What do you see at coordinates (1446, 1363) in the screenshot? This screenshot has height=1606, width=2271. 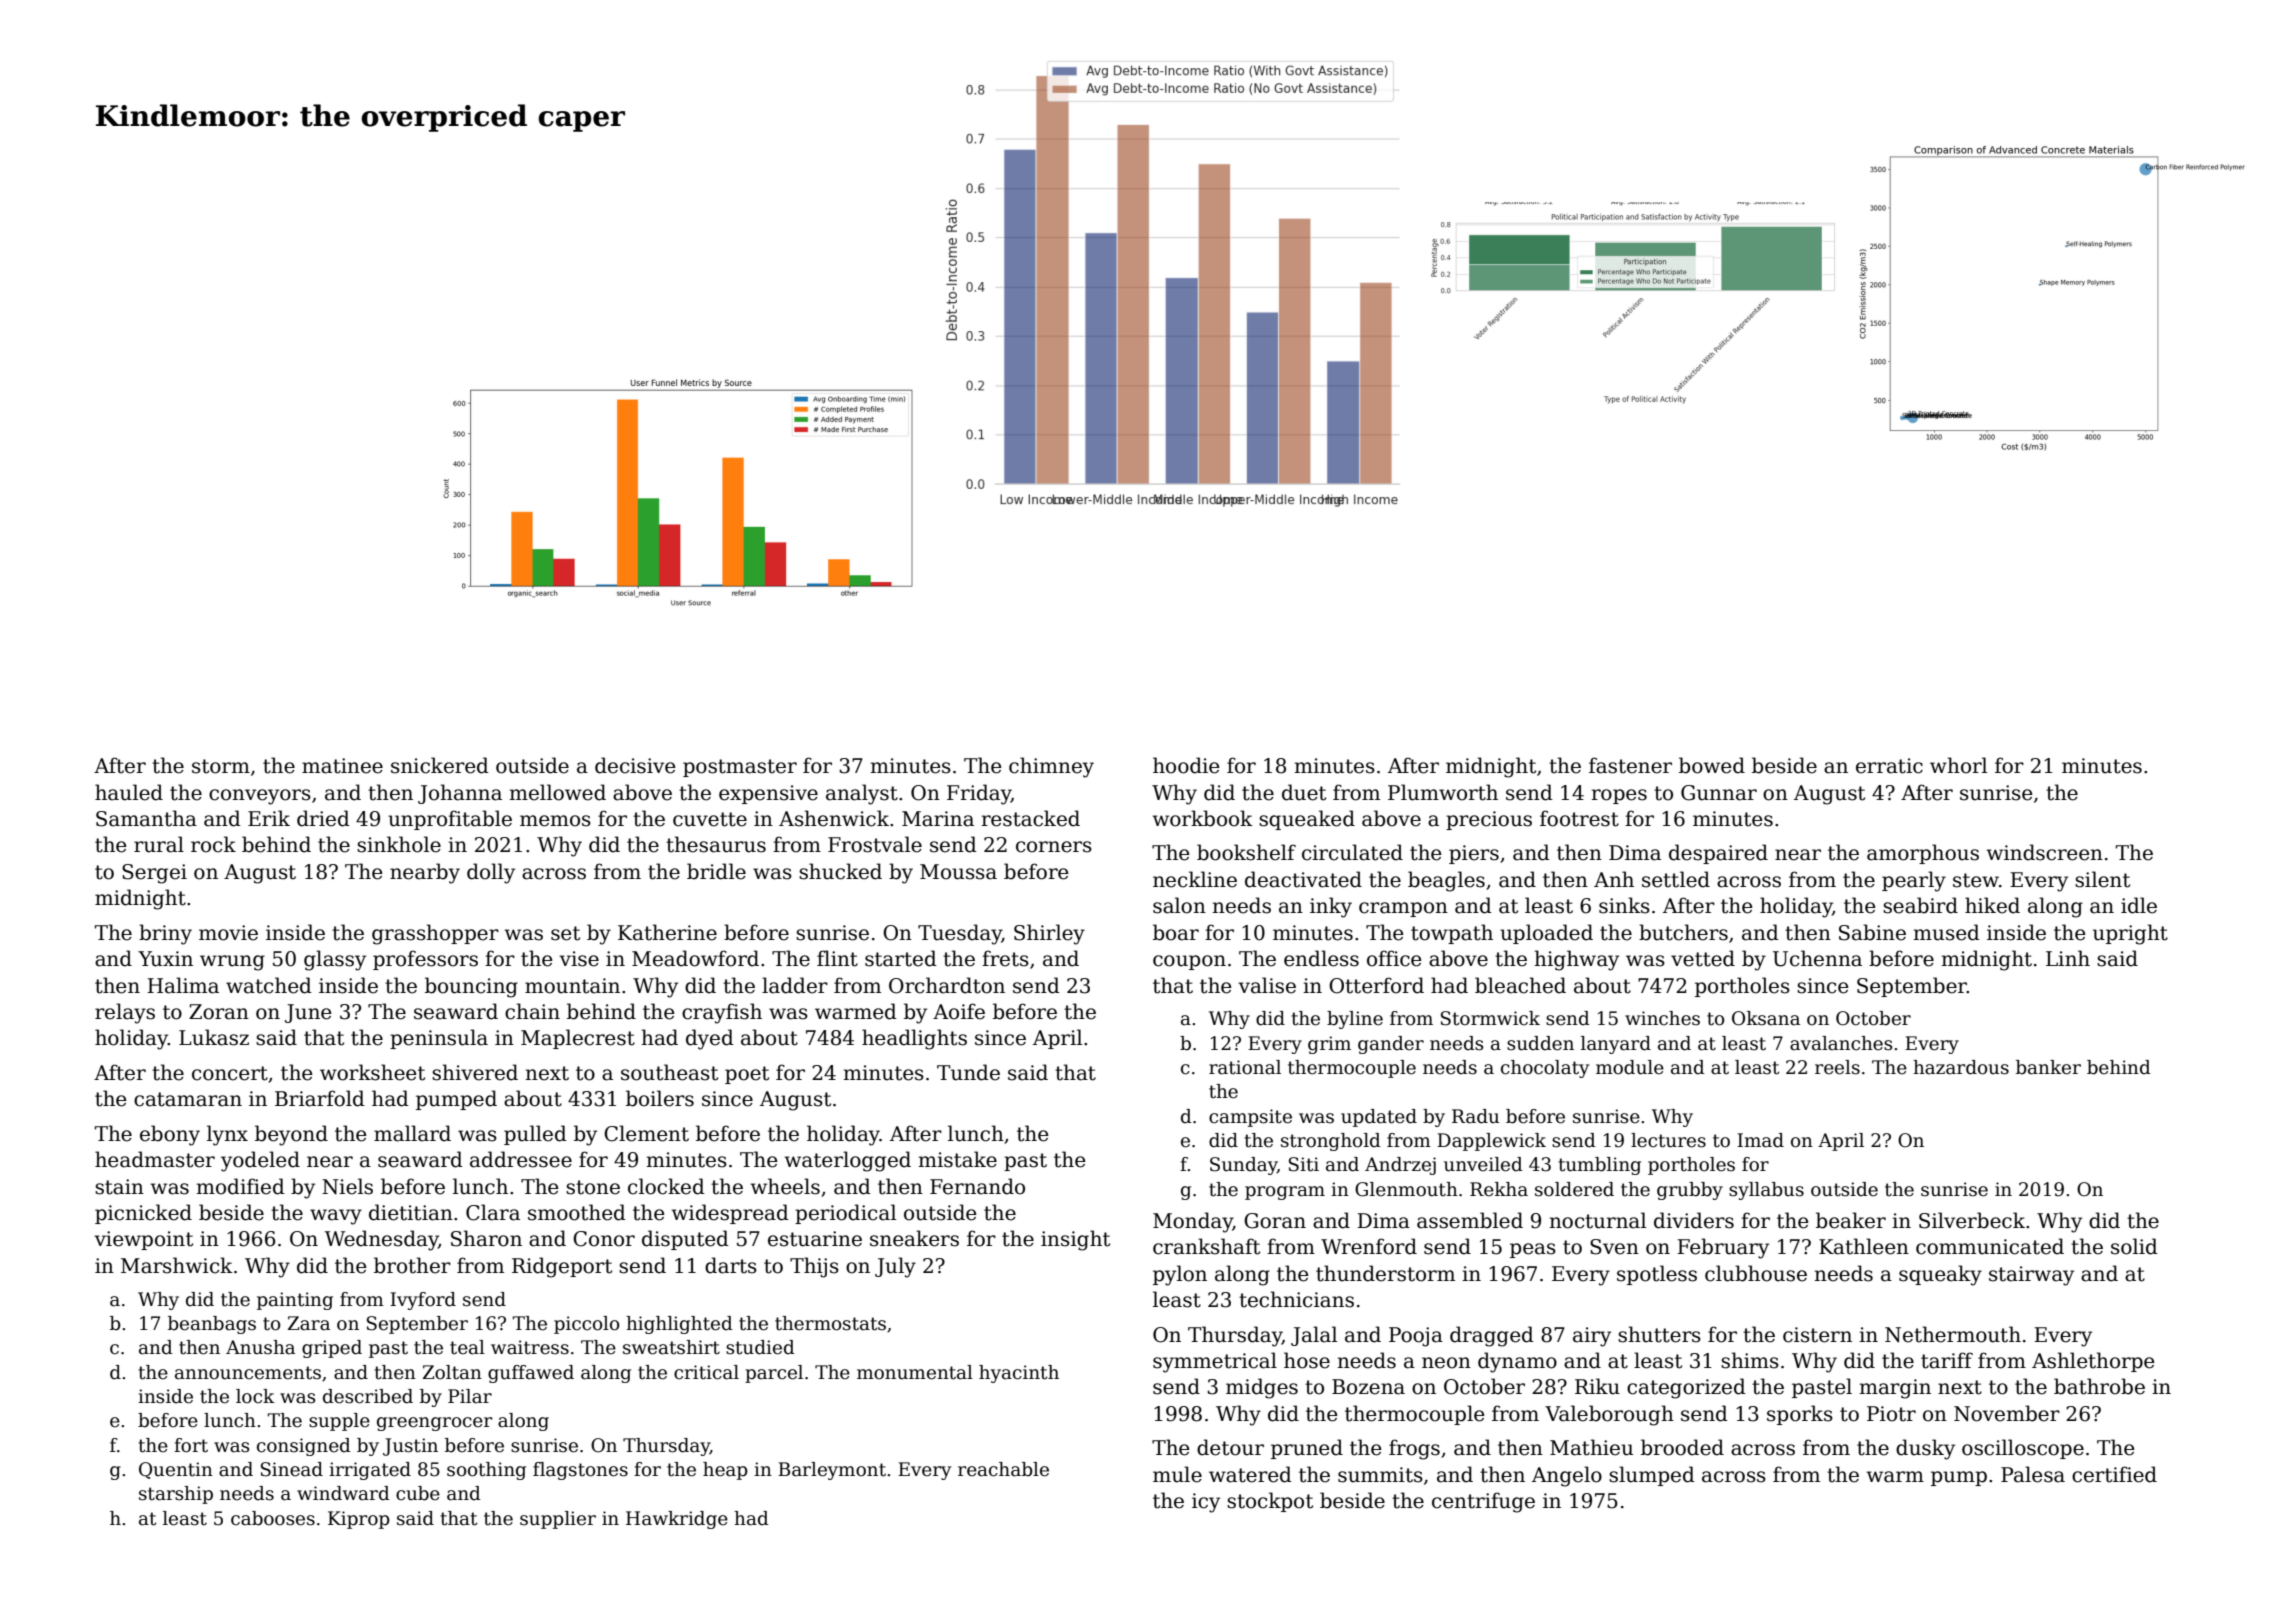 I see `neon` at bounding box center [1446, 1363].
